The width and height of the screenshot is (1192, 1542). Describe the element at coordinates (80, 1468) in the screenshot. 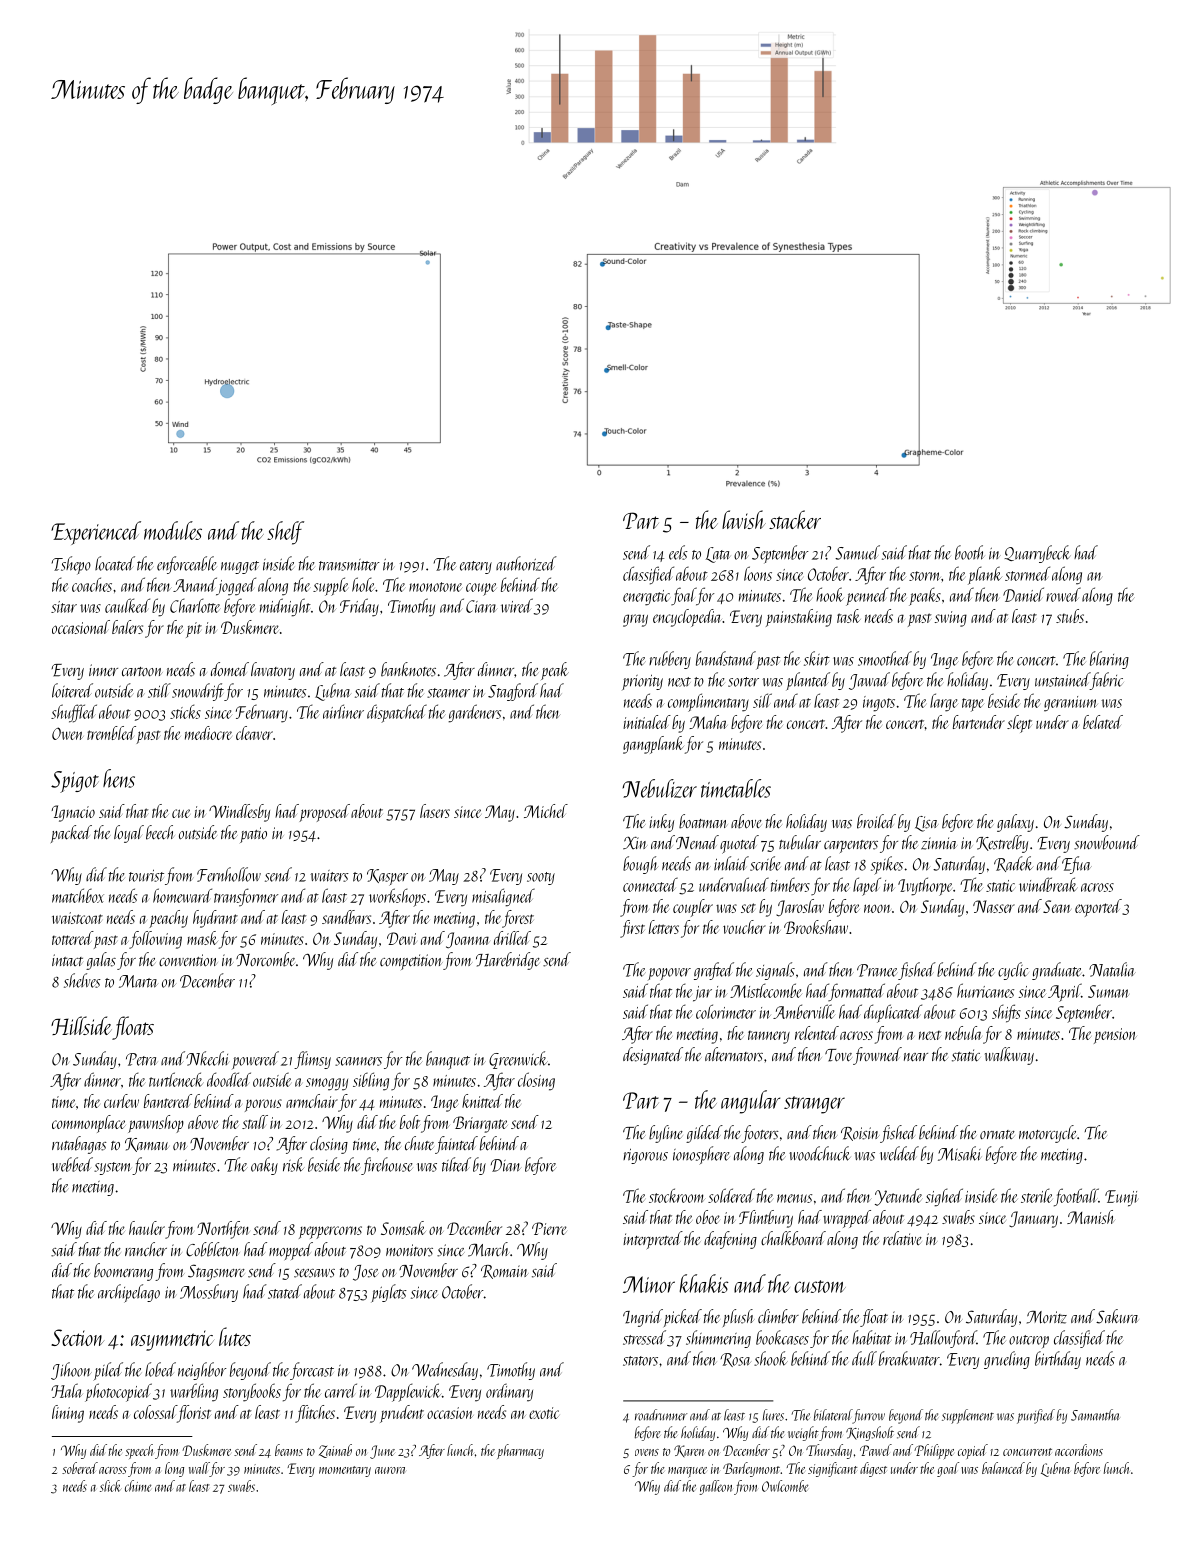

I see `sobered` at that location.
